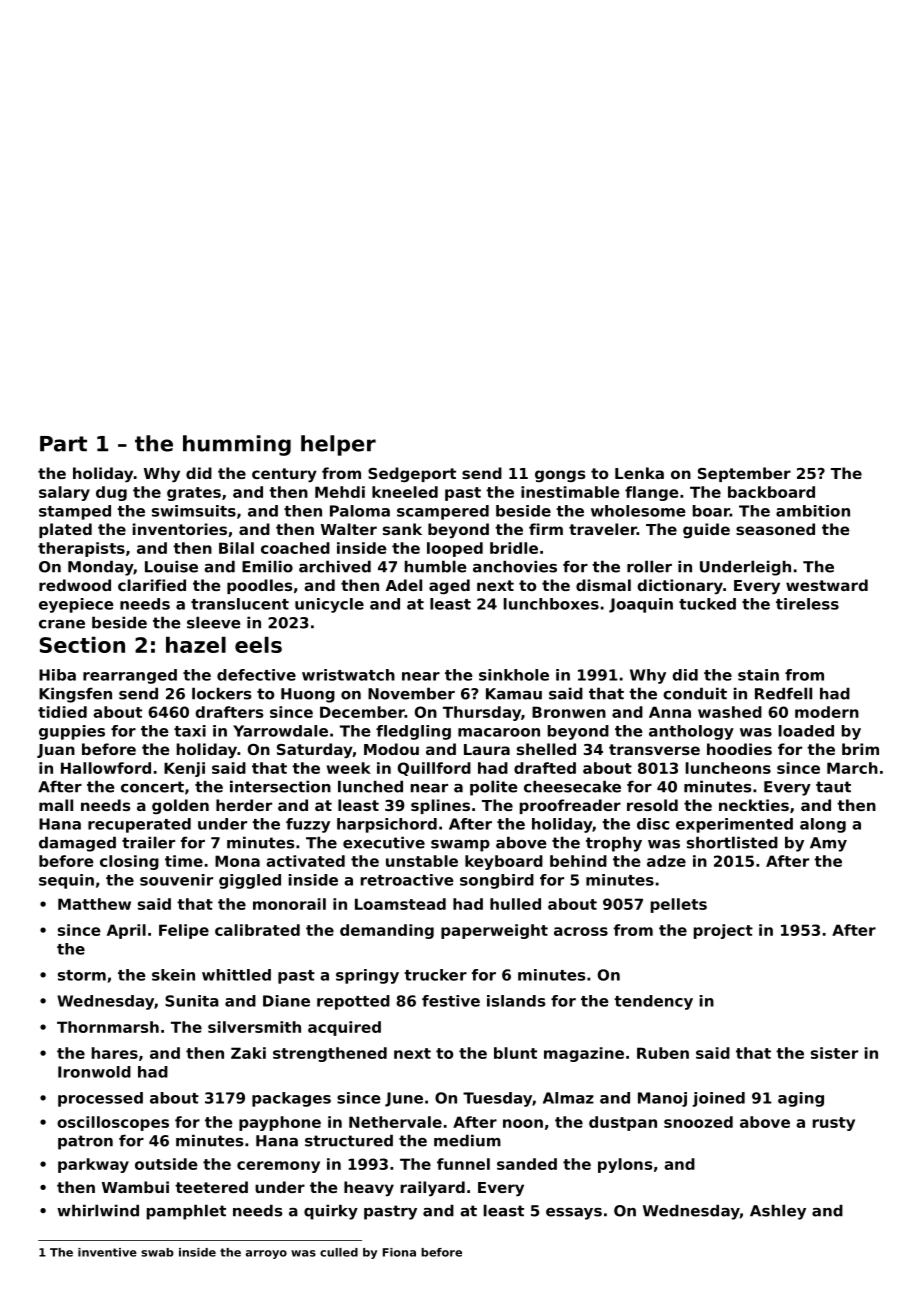 Image resolution: width=924 pixels, height=1308 pixels. I want to click on tireless, so click(807, 604).
